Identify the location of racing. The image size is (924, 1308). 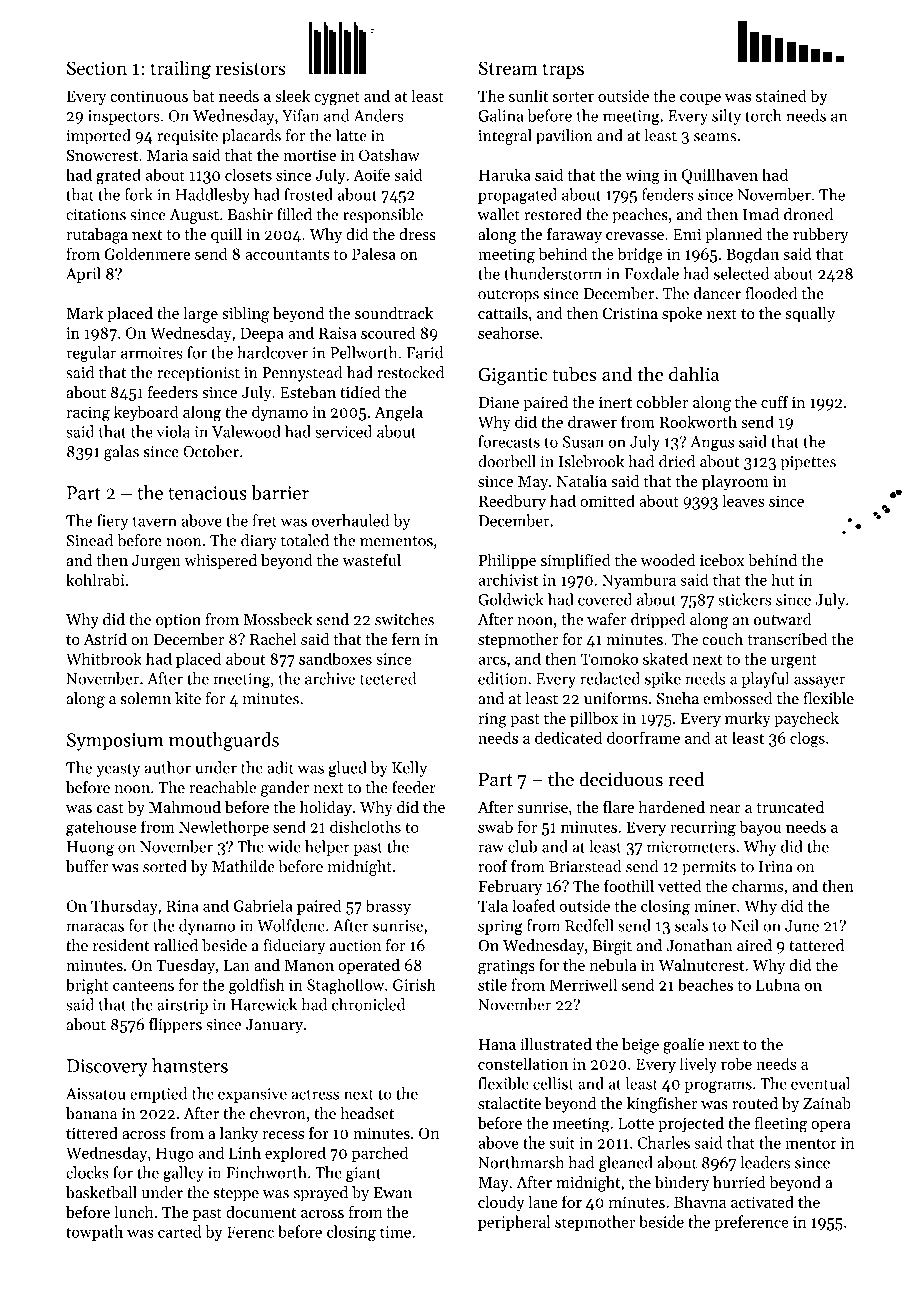
(88, 414).
